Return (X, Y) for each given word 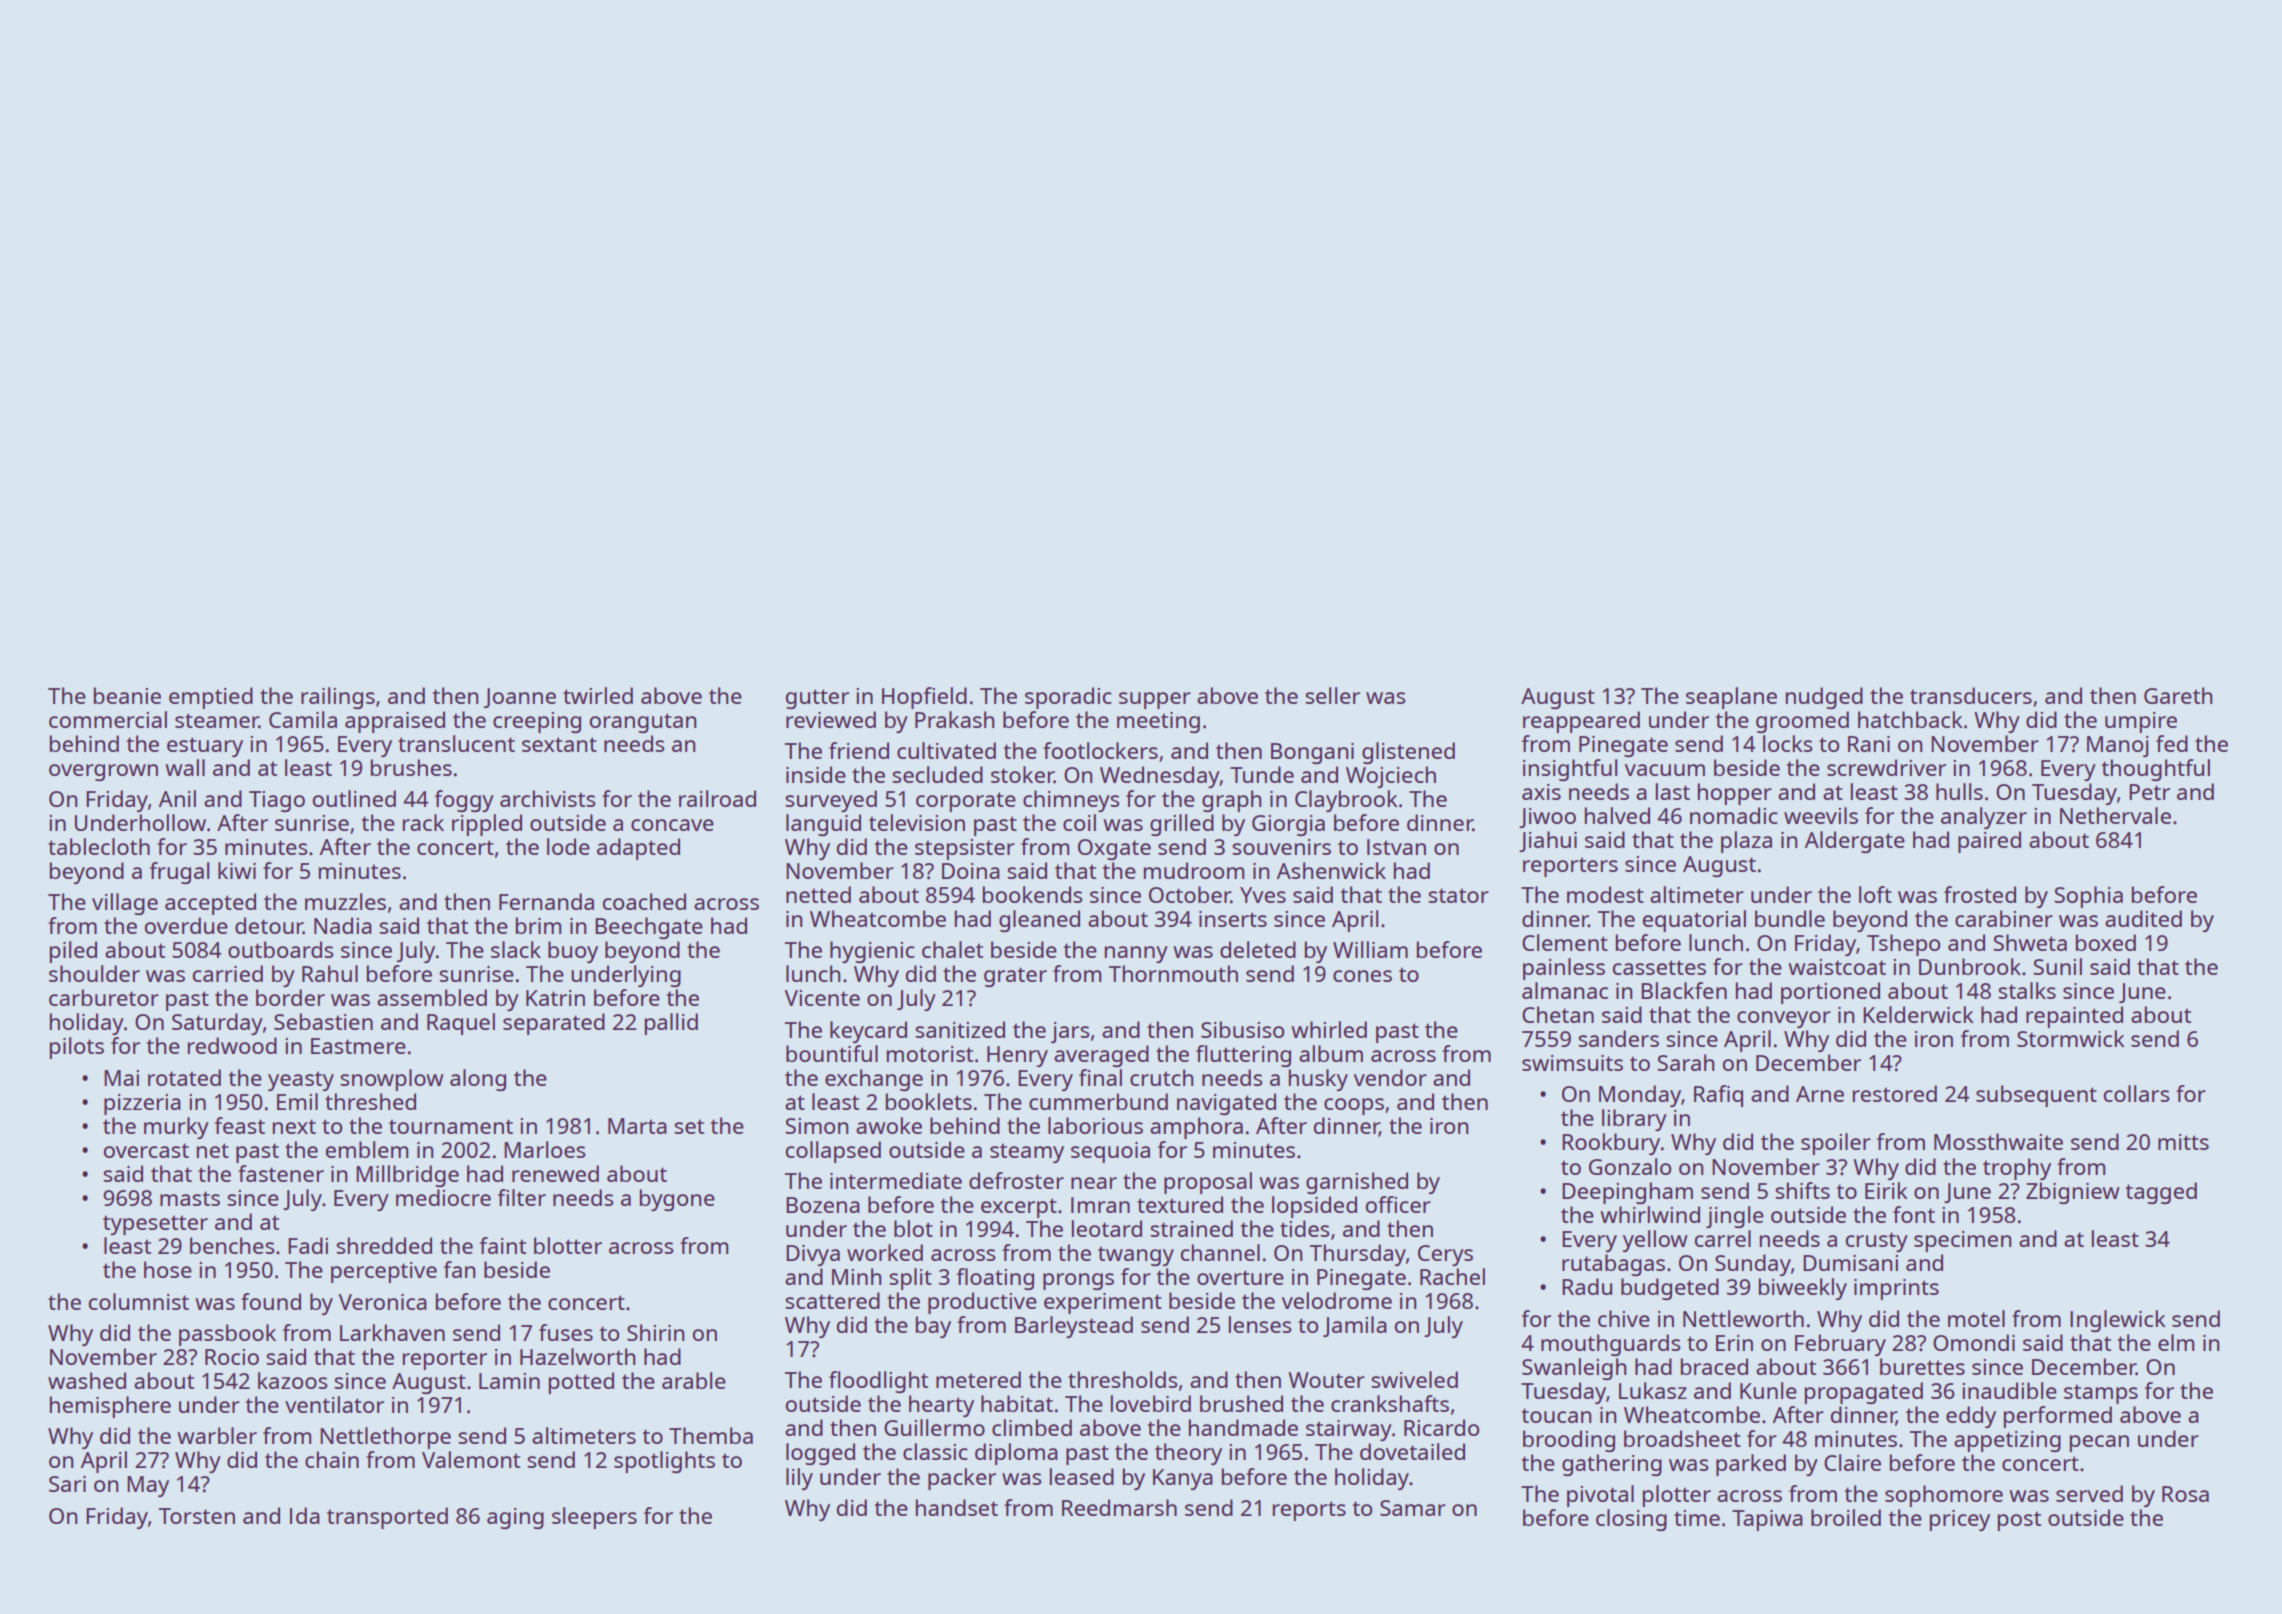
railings (338, 698)
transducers (1971, 695)
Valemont (471, 1459)
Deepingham (1627, 1193)
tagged (2161, 1193)
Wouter (1326, 1380)
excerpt (1019, 1208)
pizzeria (142, 1104)
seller (1332, 695)
